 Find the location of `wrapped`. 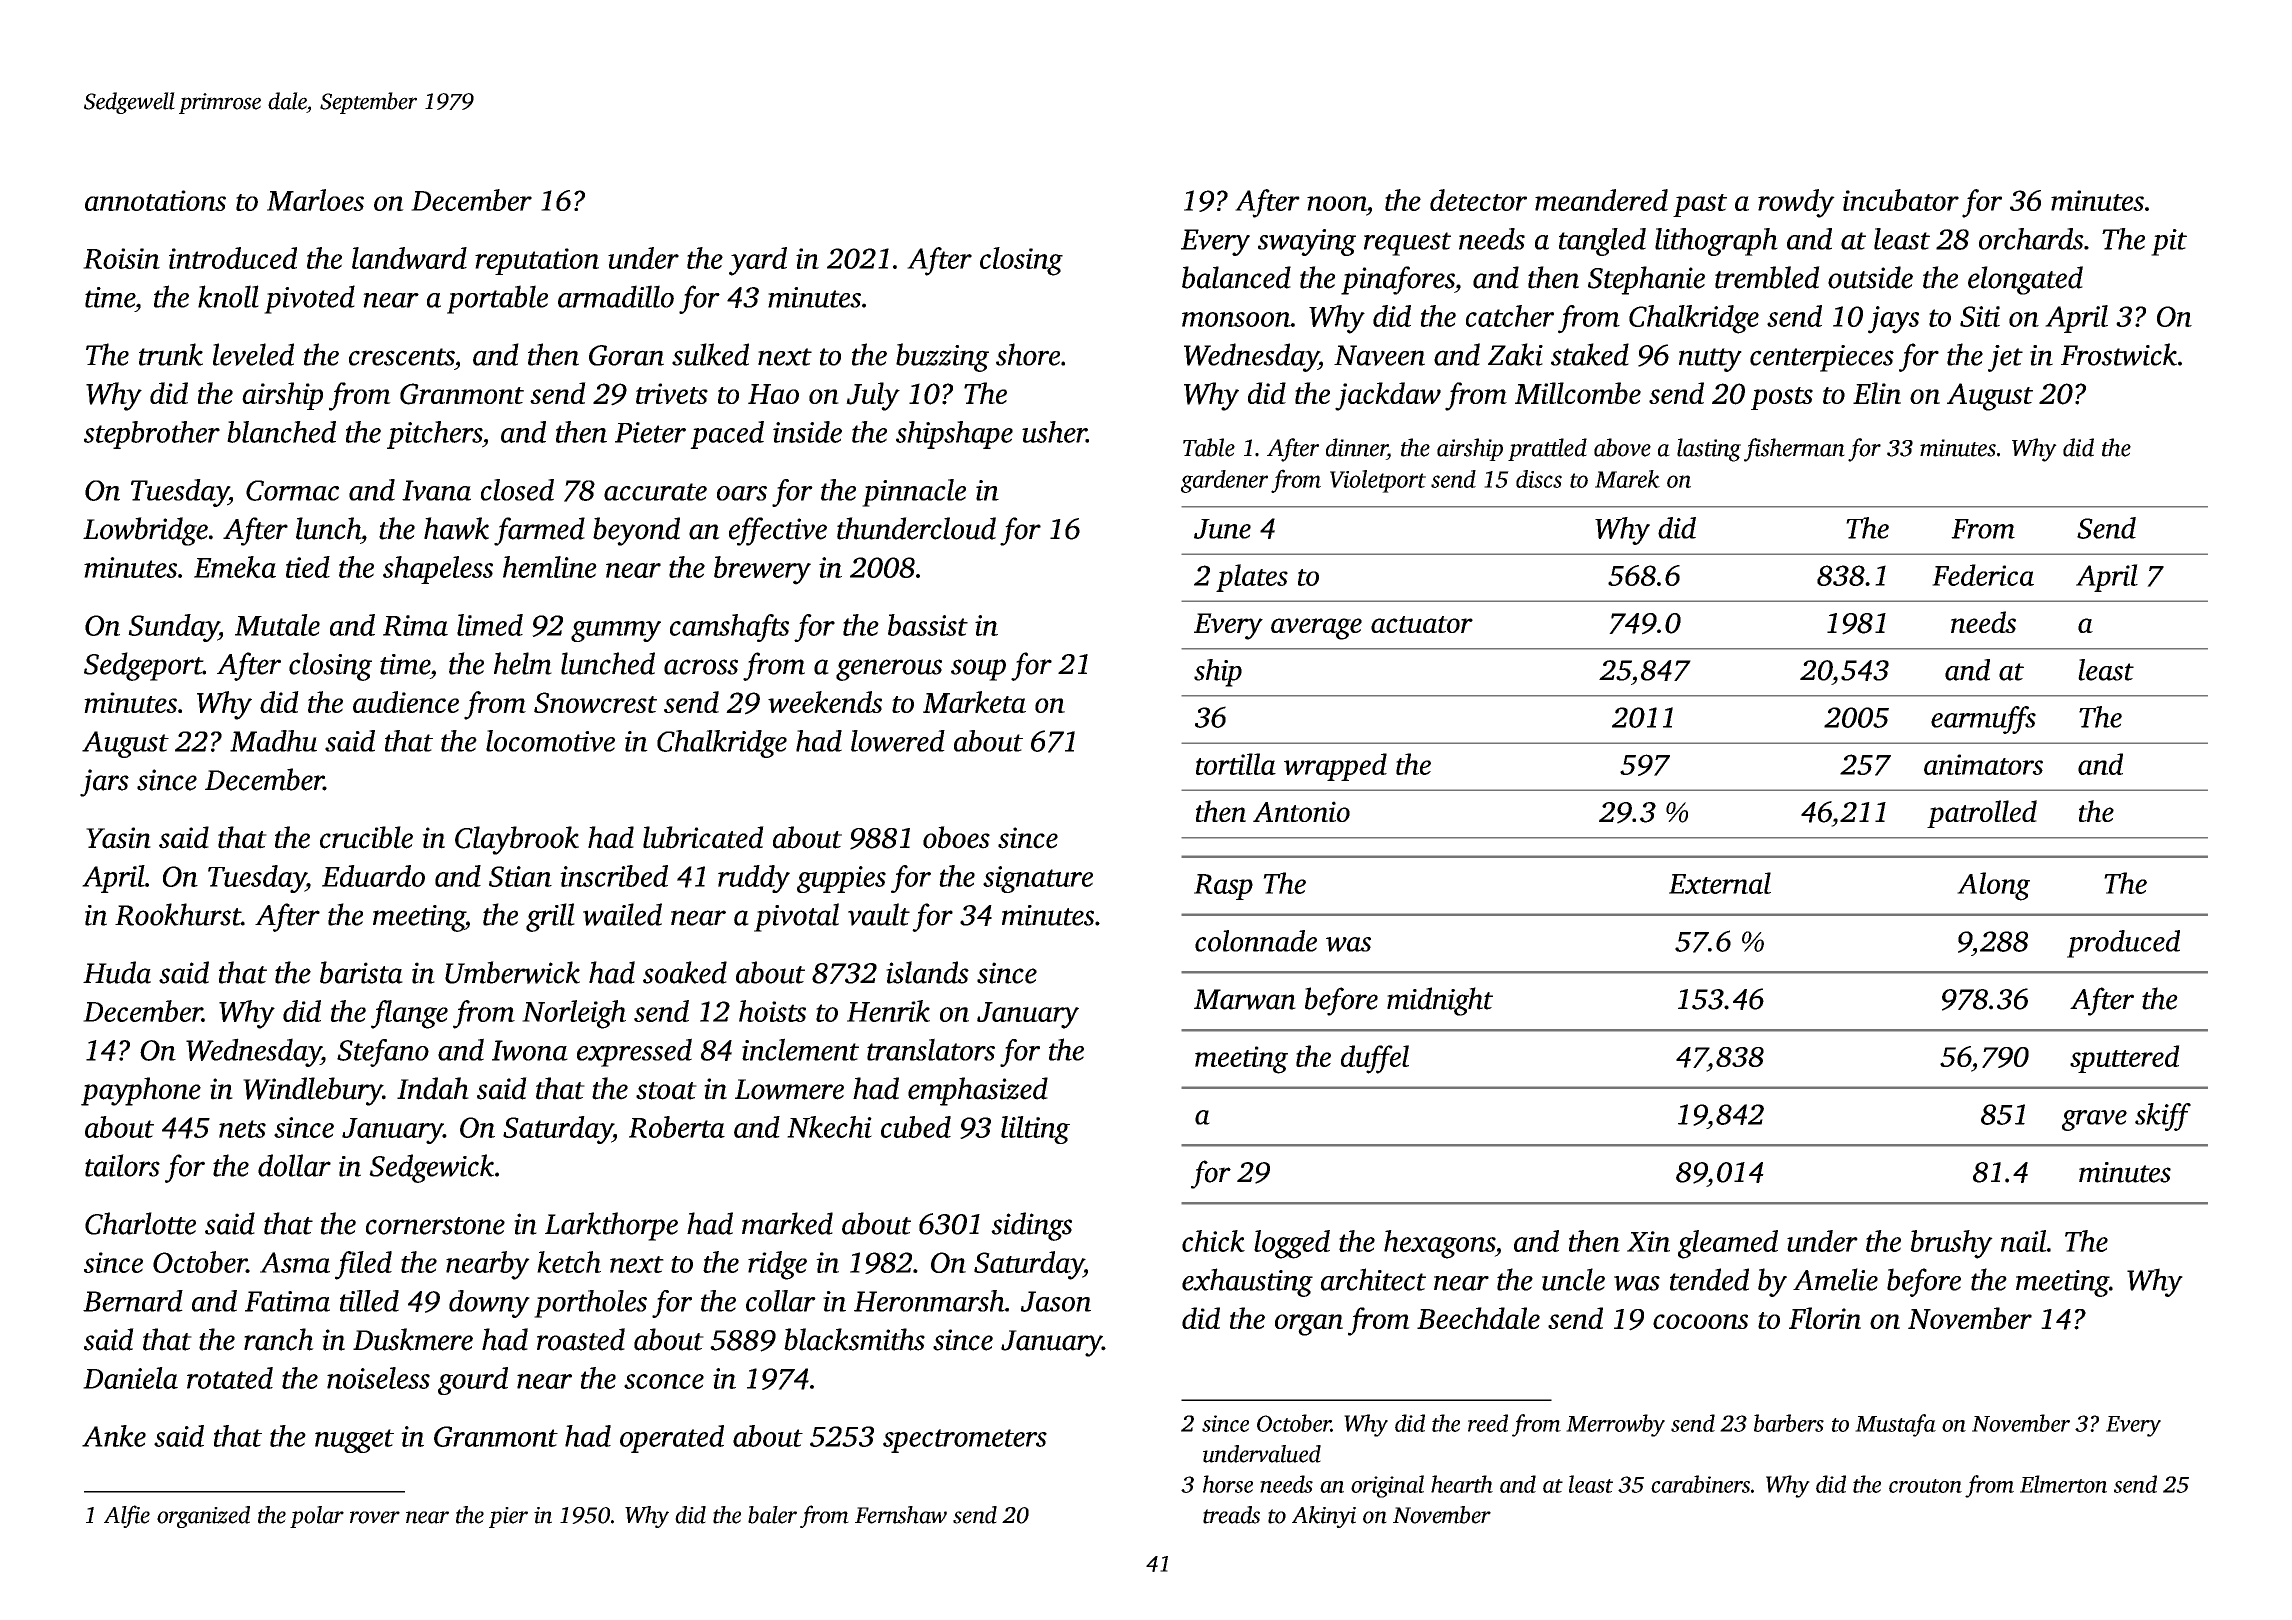

wrapped is located at coordinates (1335, 767).
